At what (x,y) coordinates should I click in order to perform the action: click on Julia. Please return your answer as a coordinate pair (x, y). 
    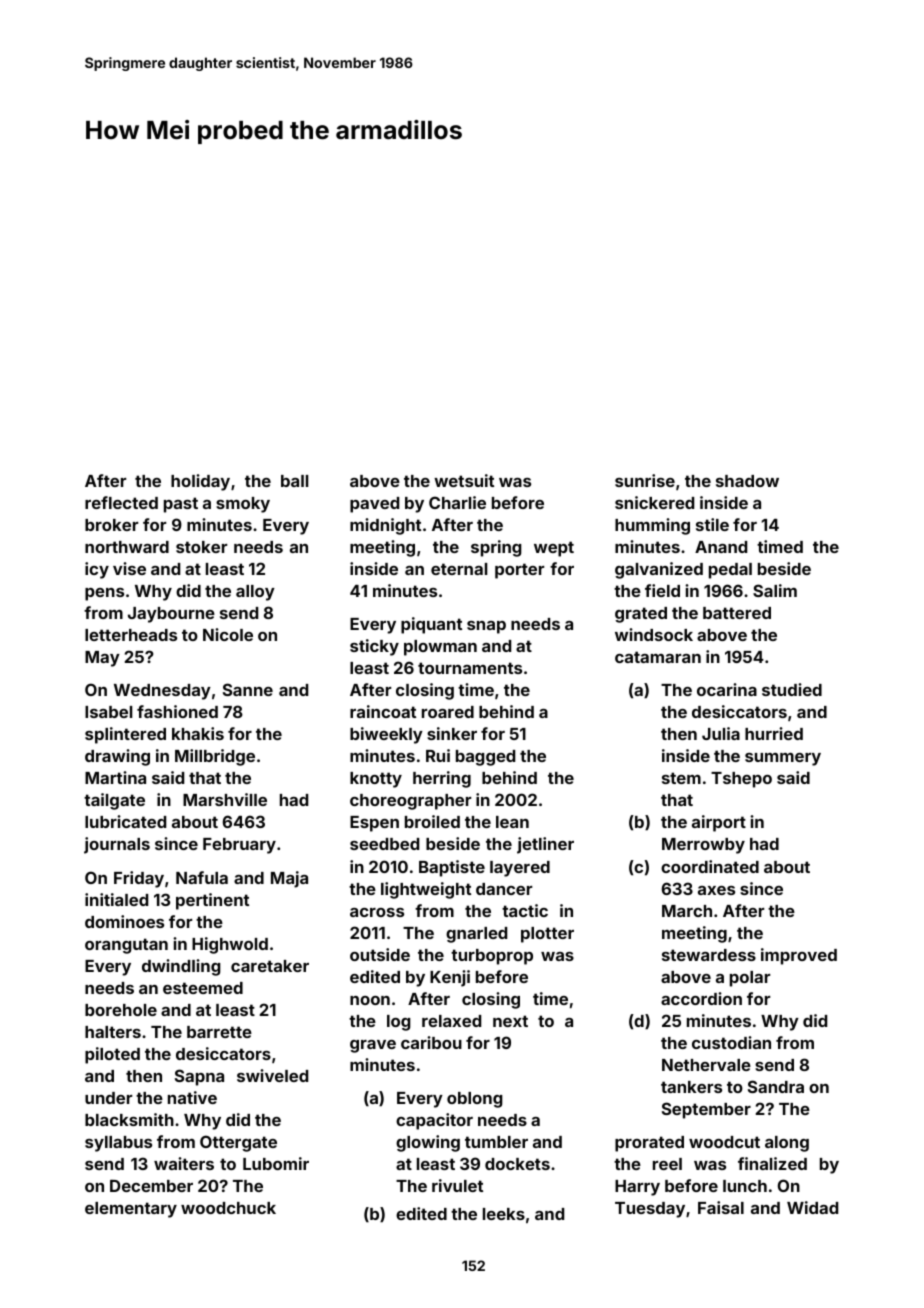
    Looking at the image, I should click on (721, 733).
